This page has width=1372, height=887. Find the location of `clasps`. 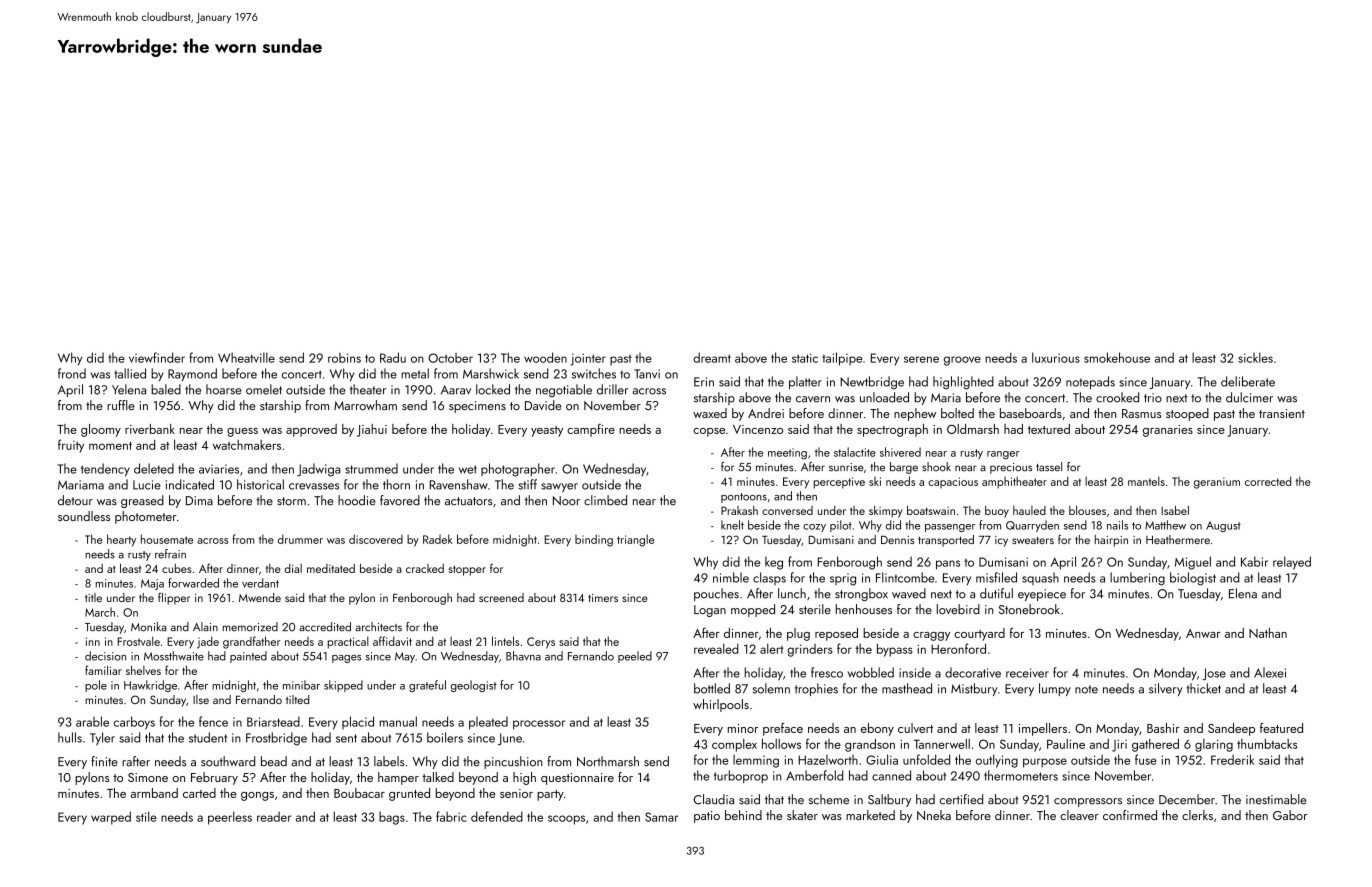

clasps is located at coordinates (769, 578).
